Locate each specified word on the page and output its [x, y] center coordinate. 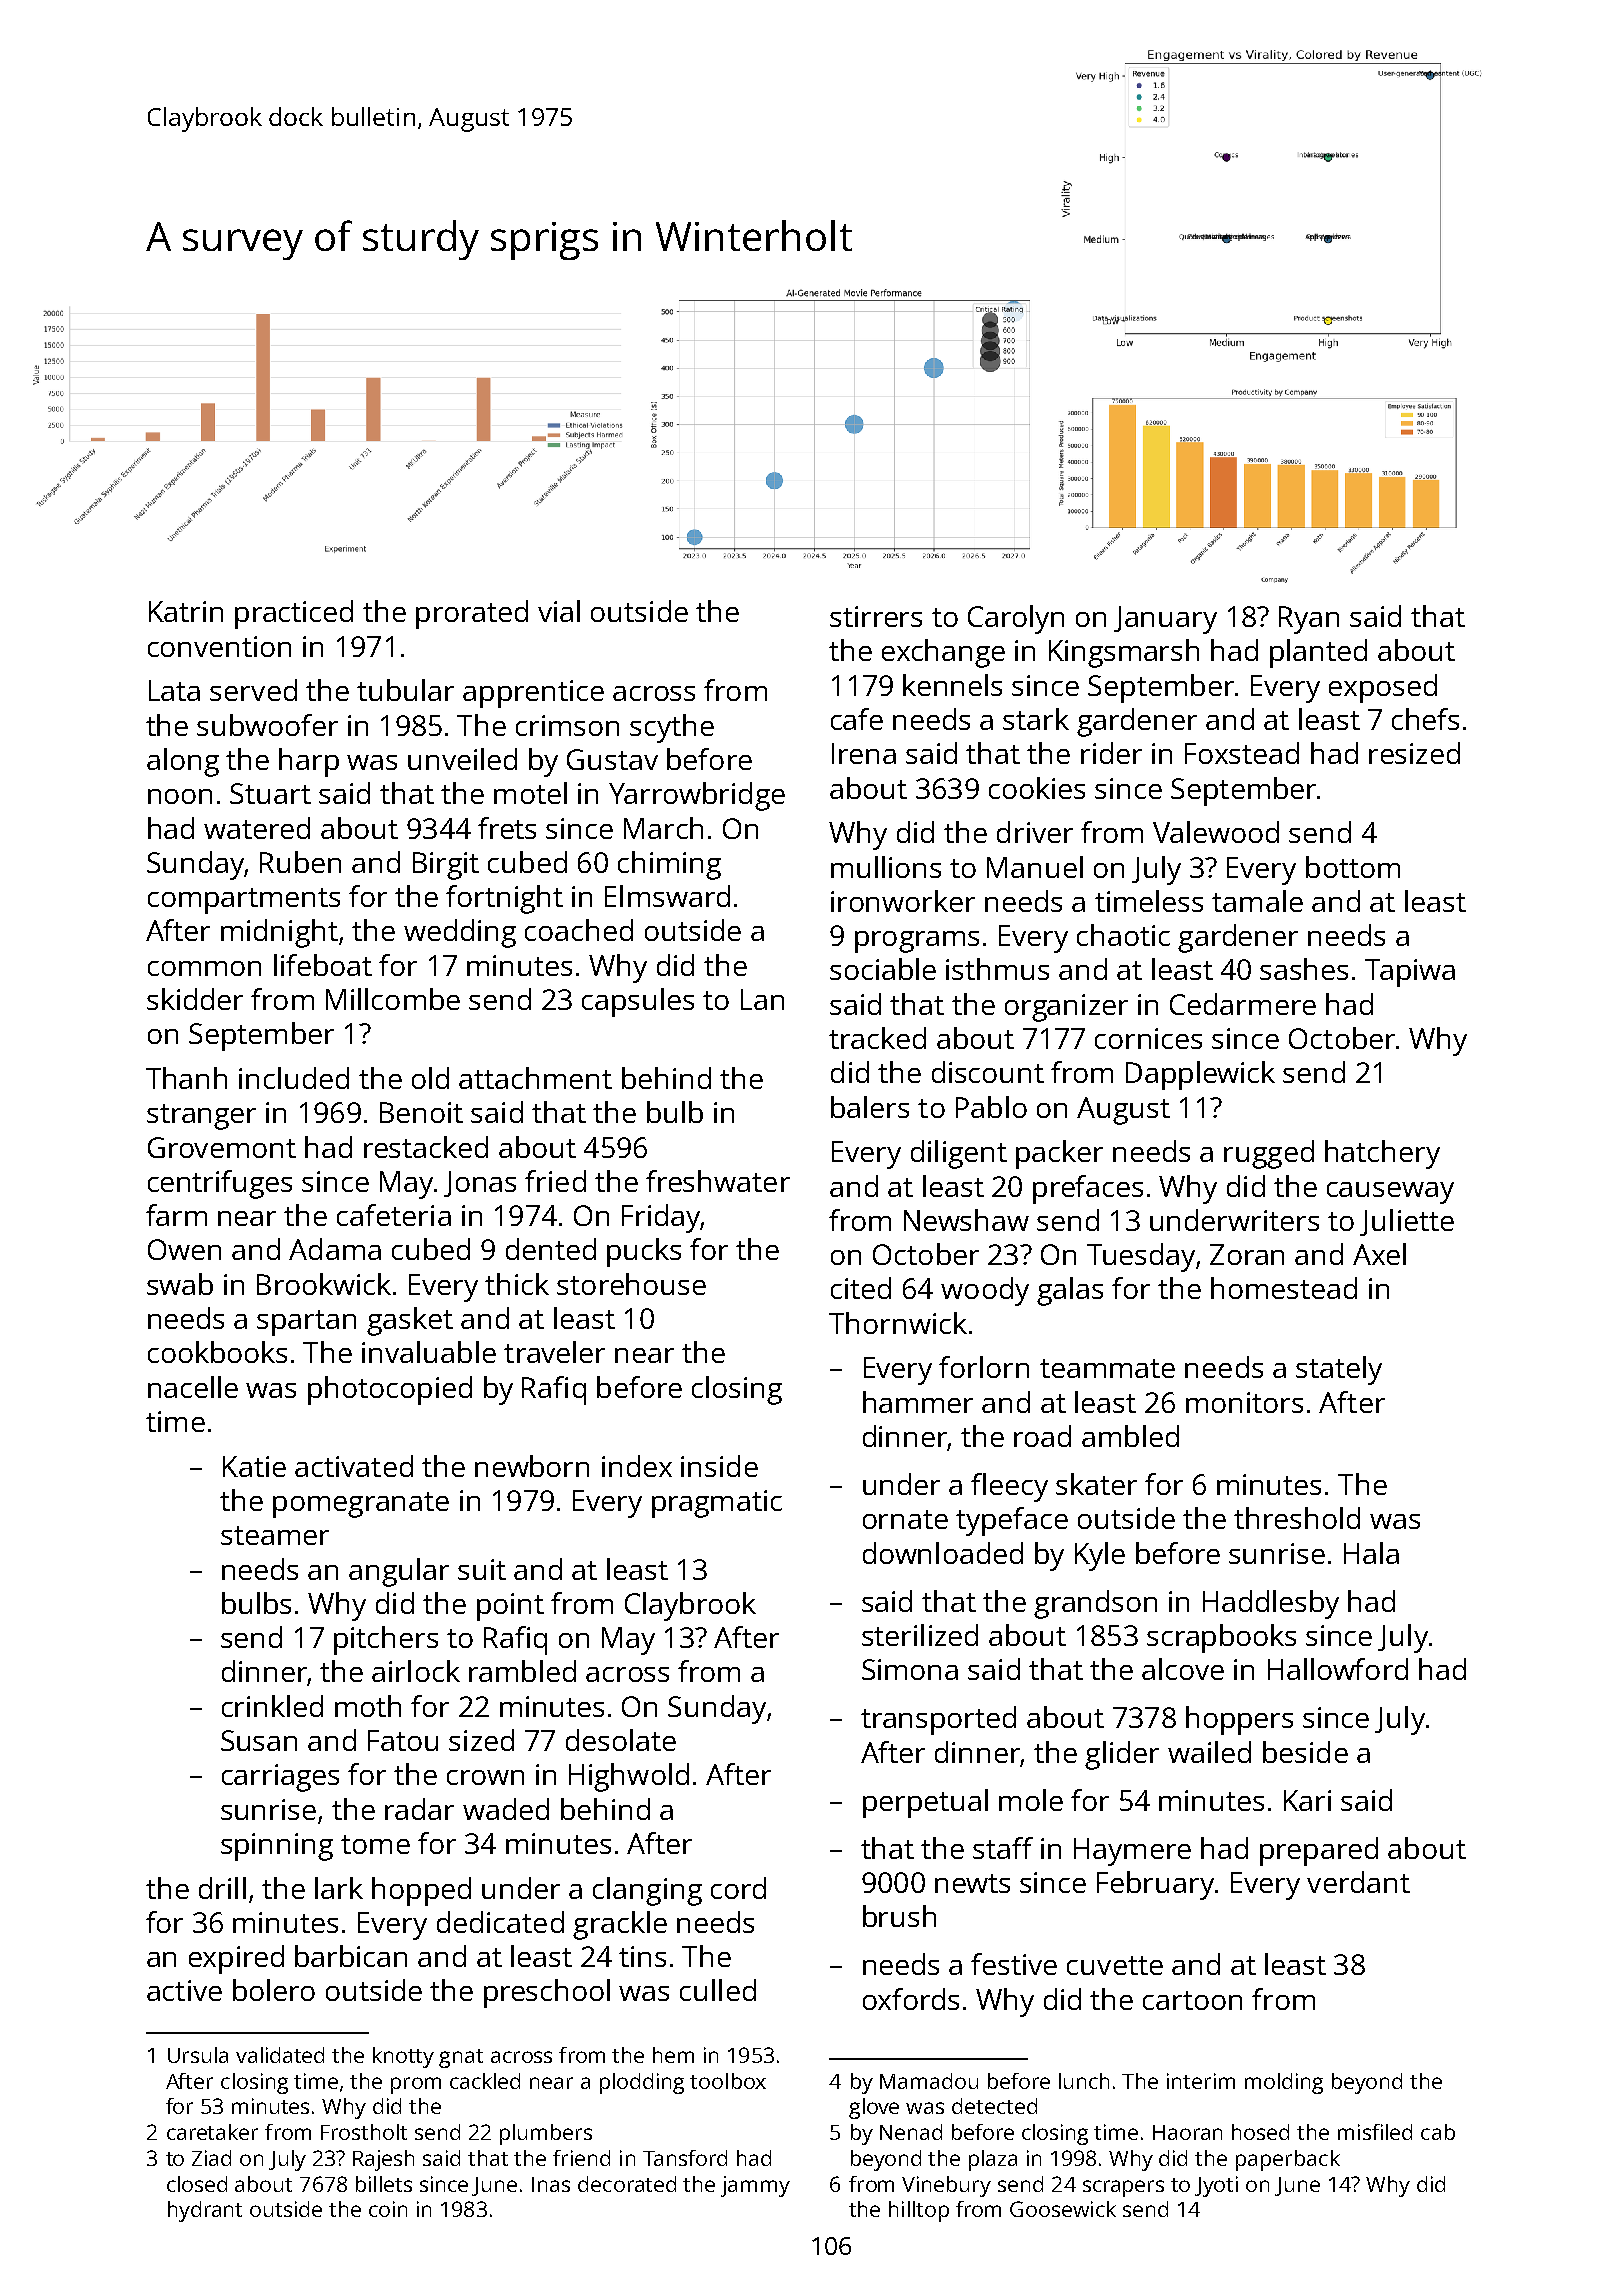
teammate [1107, 1368]
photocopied [390, 1390]
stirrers [876, 616]
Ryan [1309, 620]
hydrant [205, 2211]
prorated [472, 614]
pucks [644, 1252]
